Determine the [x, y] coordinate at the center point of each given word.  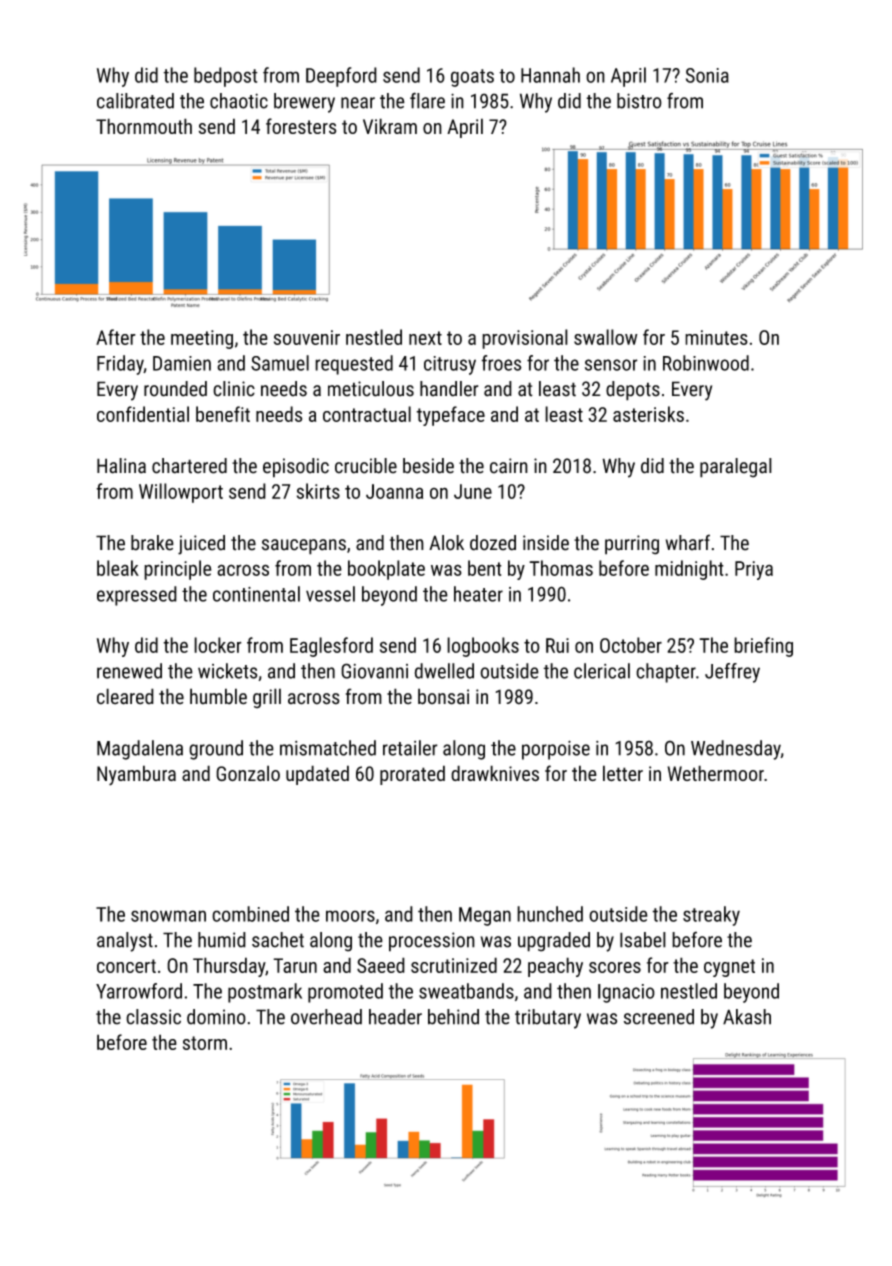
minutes [716, 337]
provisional [525, 339]
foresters [301, 126]
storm [205, 1043]
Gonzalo [248, 773]
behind [453, 1017]
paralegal [736, 468]
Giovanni [374, 671]
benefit [223, 414]
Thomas [561, 568]
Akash [747, 1017]
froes [501, 363]
